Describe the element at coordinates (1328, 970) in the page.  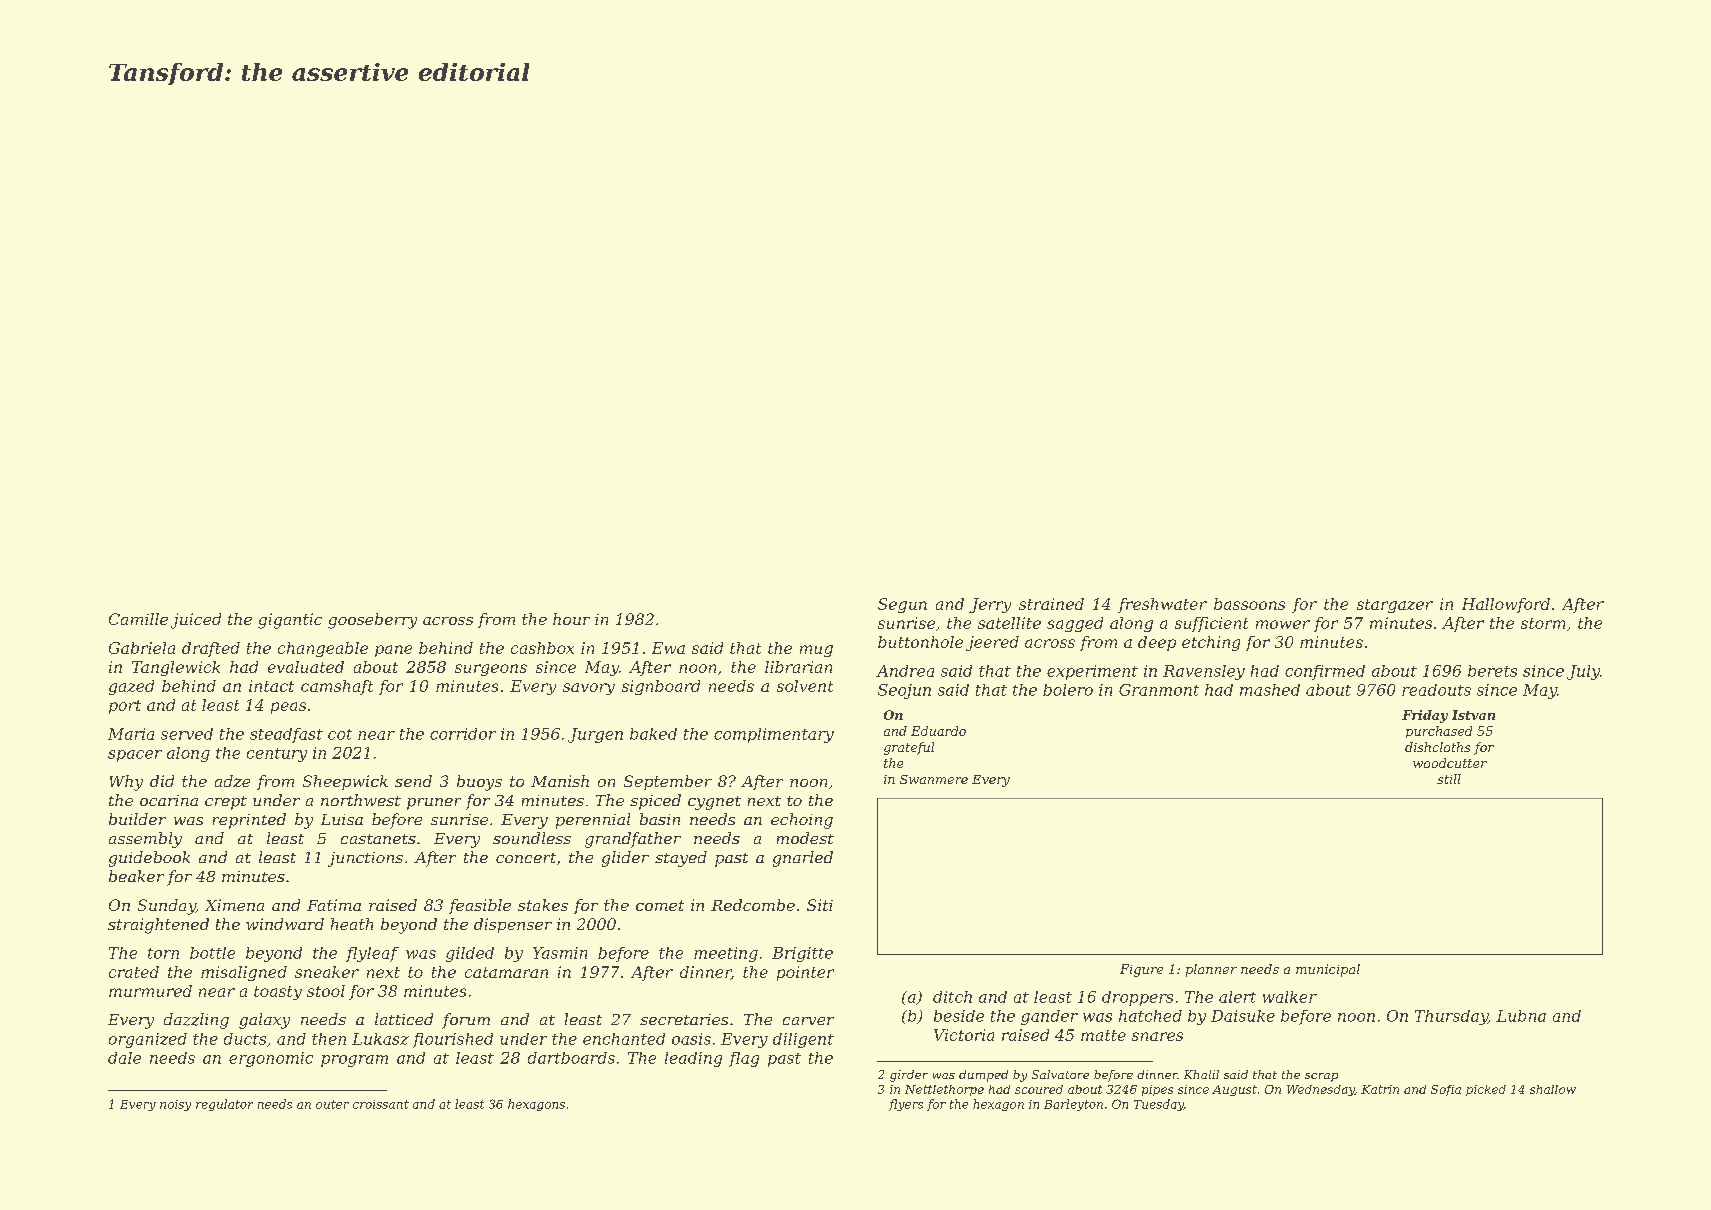
I see `municipal` at that location.
